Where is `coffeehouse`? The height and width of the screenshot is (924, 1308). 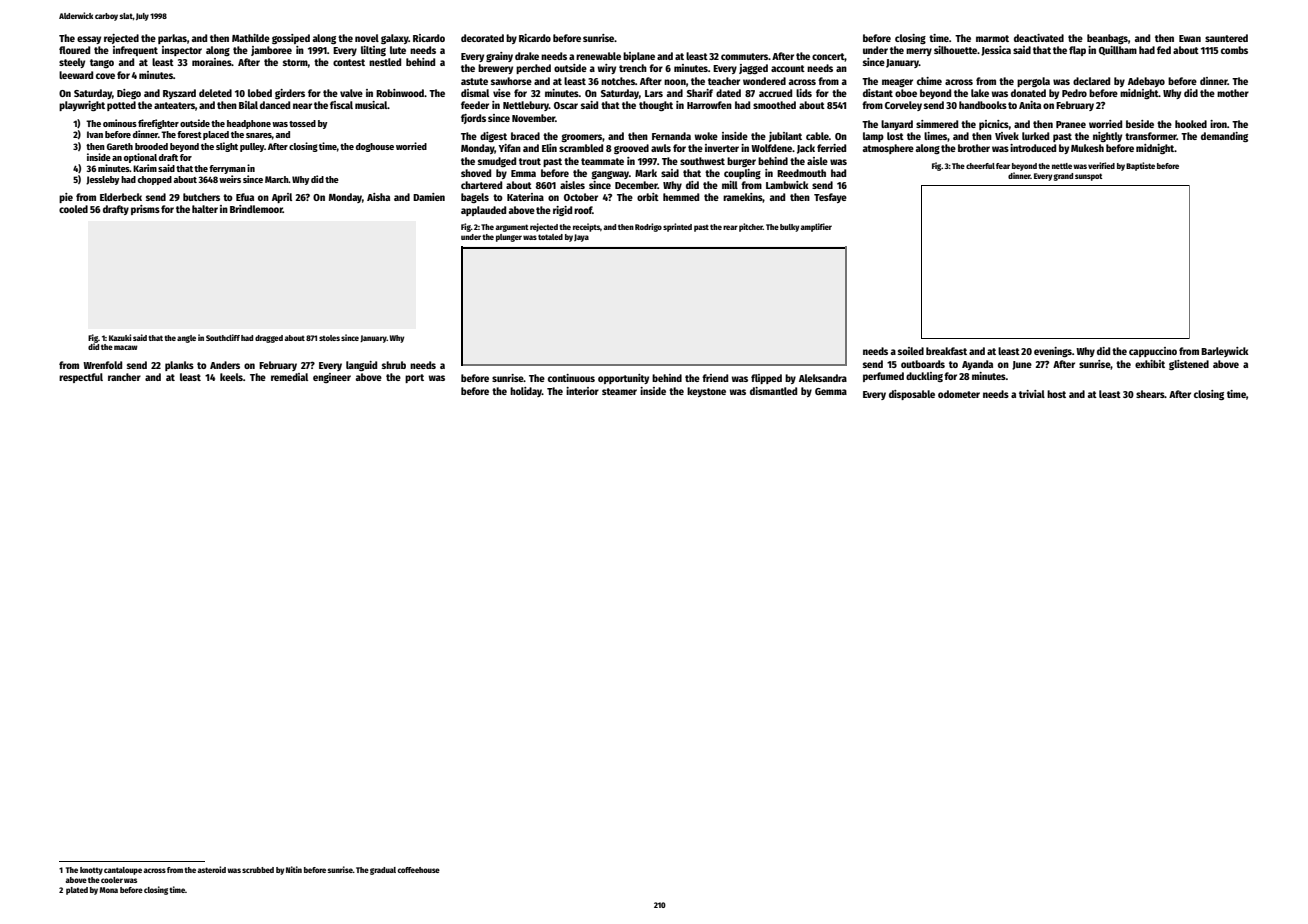 coffeehouse is located at coordinates (419, 870).
